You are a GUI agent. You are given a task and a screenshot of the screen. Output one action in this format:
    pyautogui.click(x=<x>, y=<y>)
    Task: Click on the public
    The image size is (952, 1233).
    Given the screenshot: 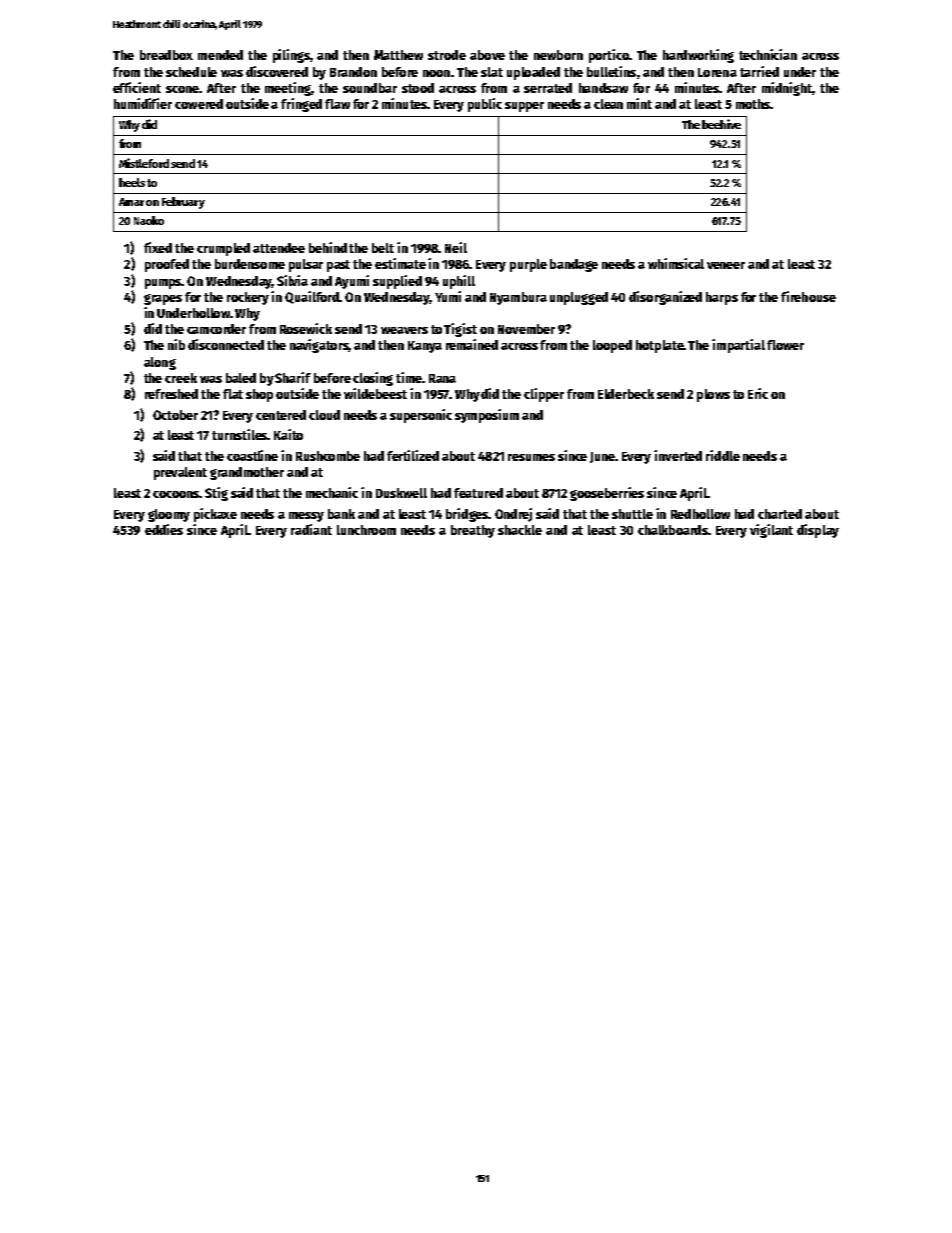 What is the action you would take?
    pyautogui.click(x=485, y=105)
